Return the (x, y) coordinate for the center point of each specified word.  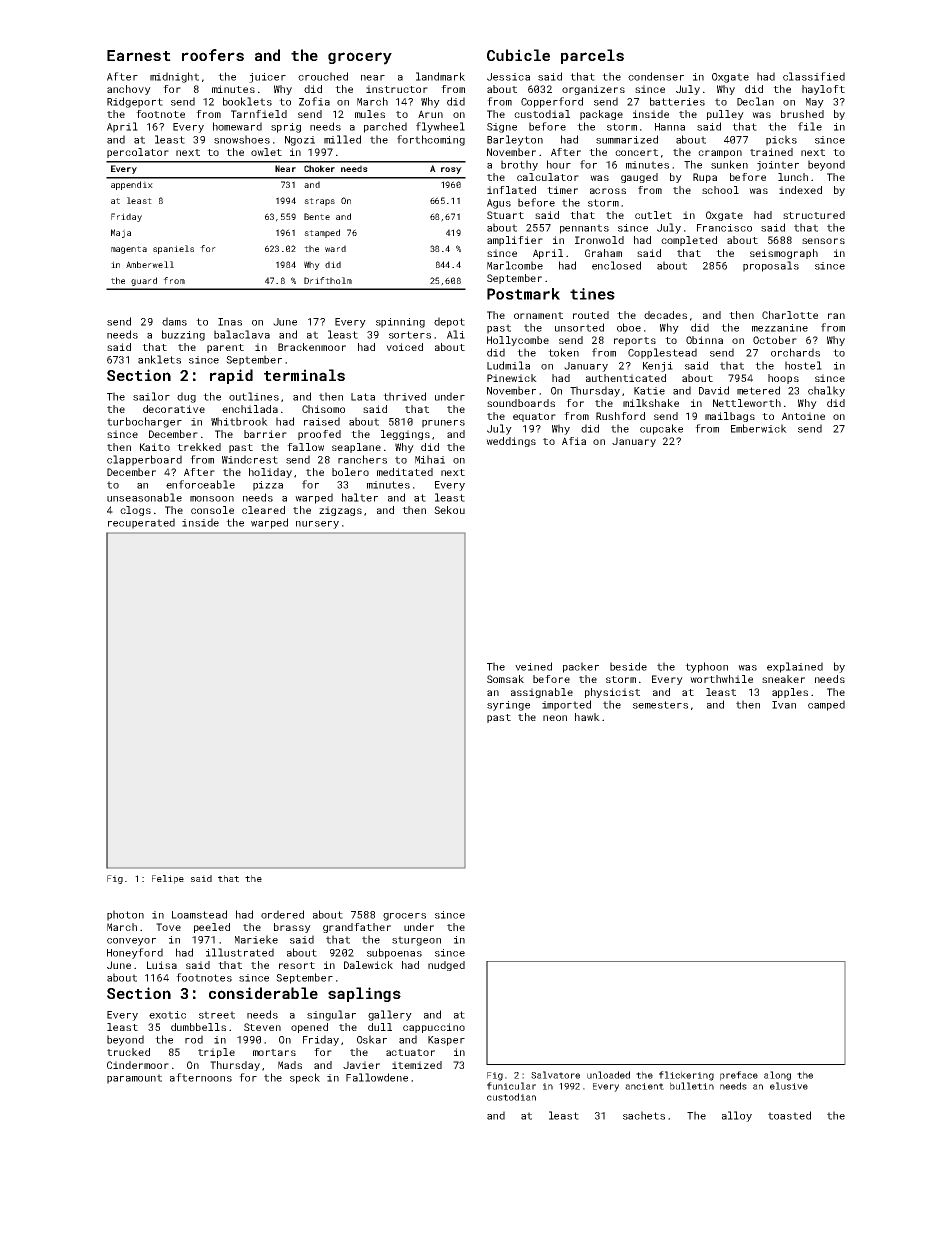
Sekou (449, 510)
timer (562, 190)
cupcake (661, 429)
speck (305, 1078)
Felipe (168, 879)
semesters (660, 705)
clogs (135, 511)
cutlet (653, 215)
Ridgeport (135, 102)
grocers (404, 917)
